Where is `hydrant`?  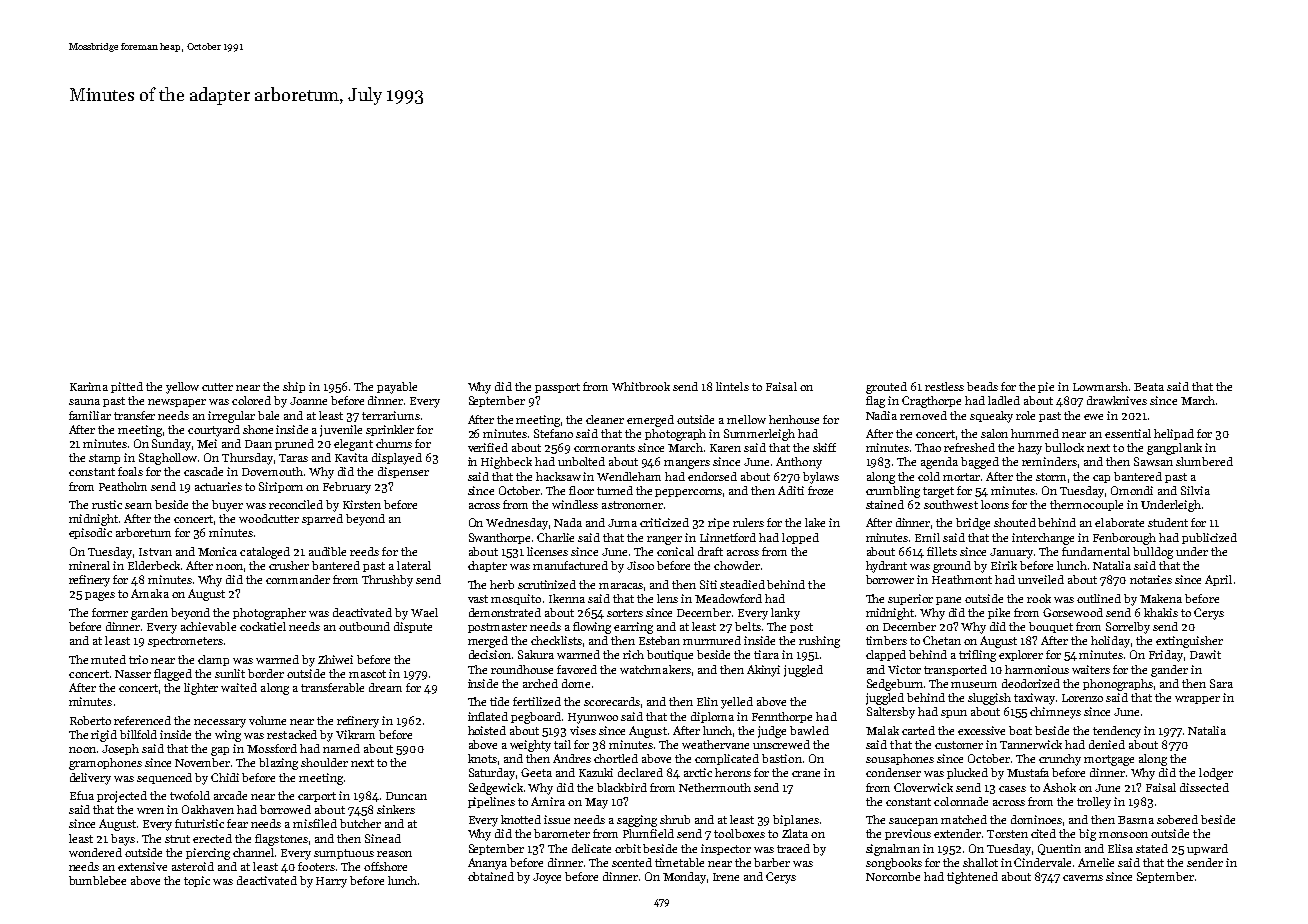 hydrant is located at coordinates (886, 567).
